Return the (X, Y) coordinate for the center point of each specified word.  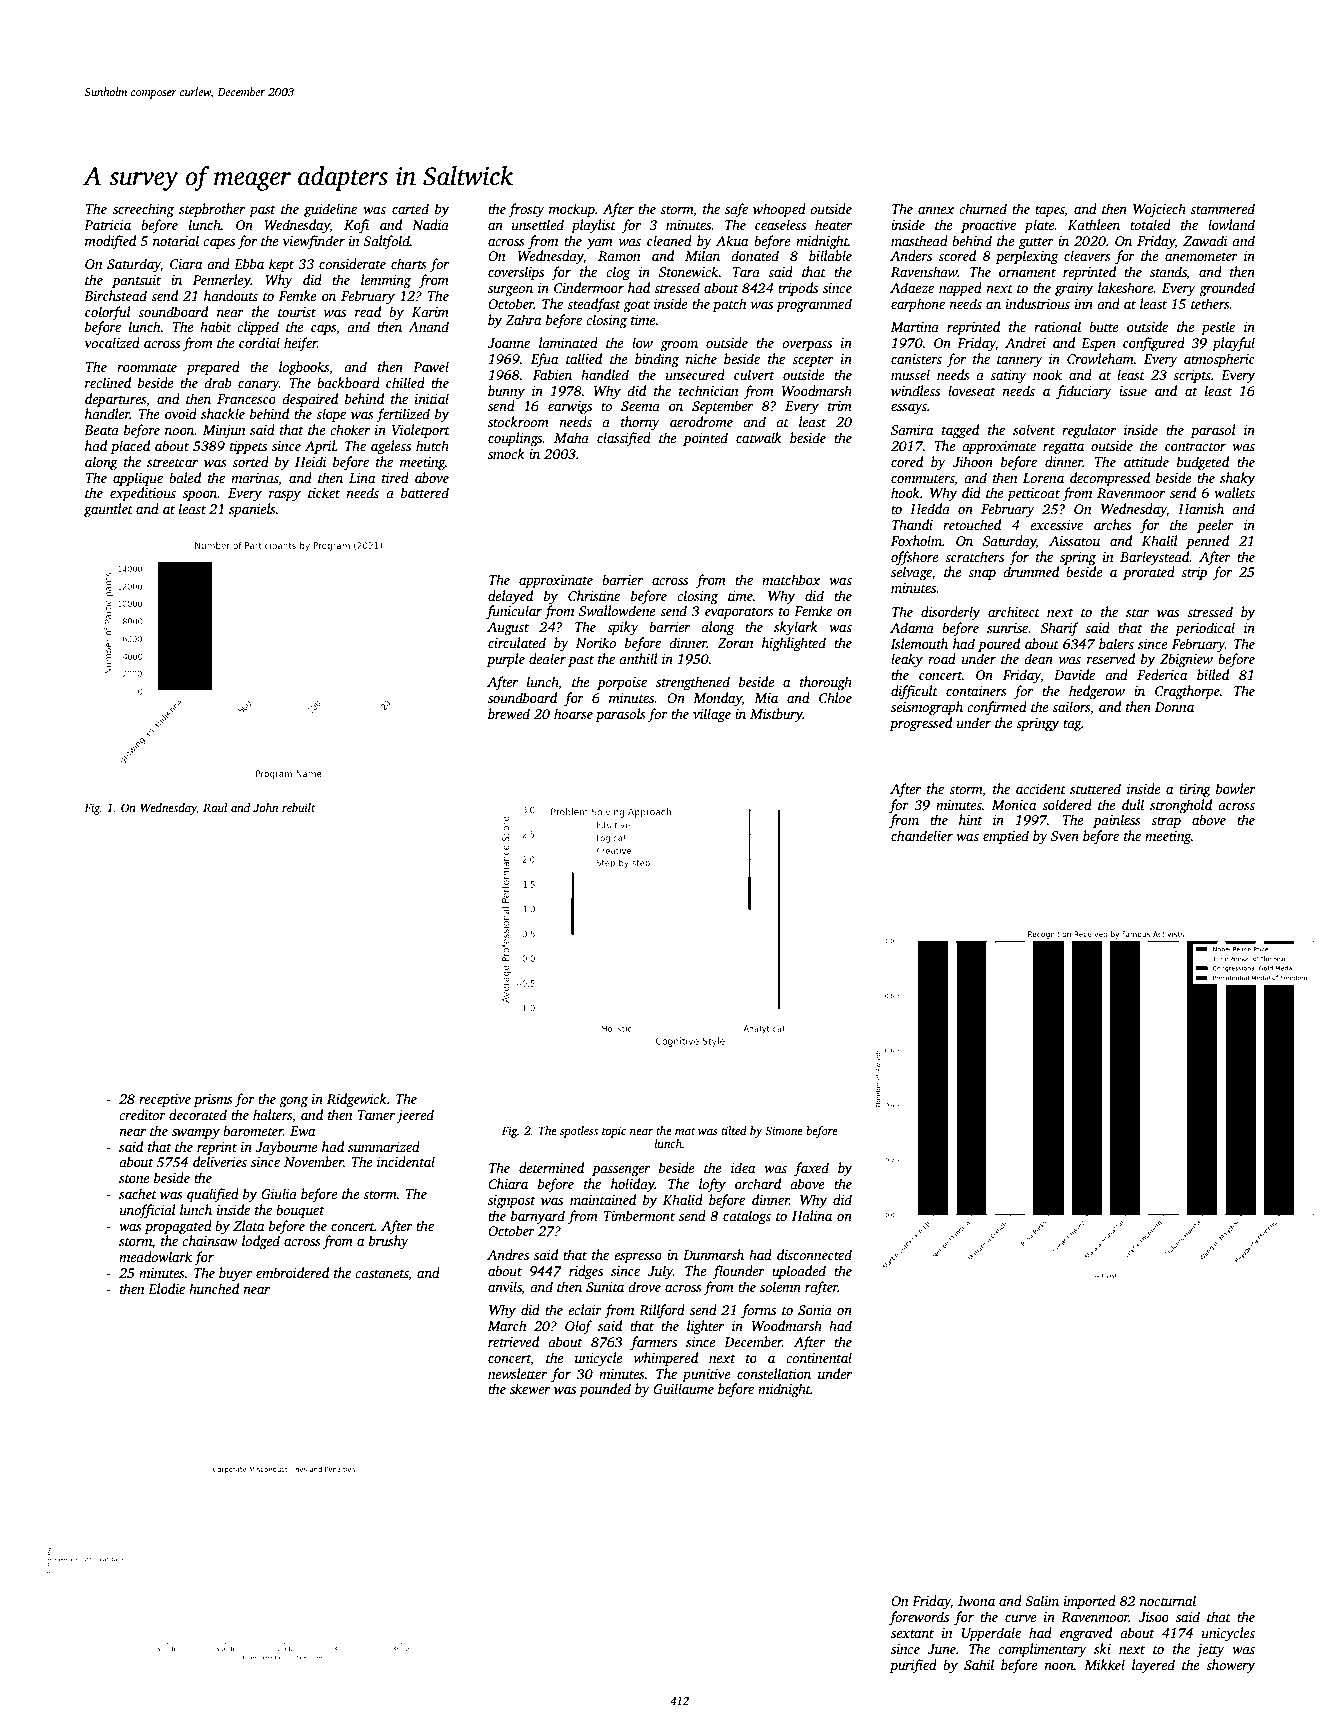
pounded (605, 1390)
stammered (1222, 208)
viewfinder (314, 242)
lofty (712, 1185)
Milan (702, 255)
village (712, 715)
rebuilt (298, 807)
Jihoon (972, 461)
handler (107, 413)
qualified (213, 1195)
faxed (811, 1169)
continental (819, 1357)
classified (624, 439)
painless (1117, 821)
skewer (530, 1388)
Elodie (166, 1288)
